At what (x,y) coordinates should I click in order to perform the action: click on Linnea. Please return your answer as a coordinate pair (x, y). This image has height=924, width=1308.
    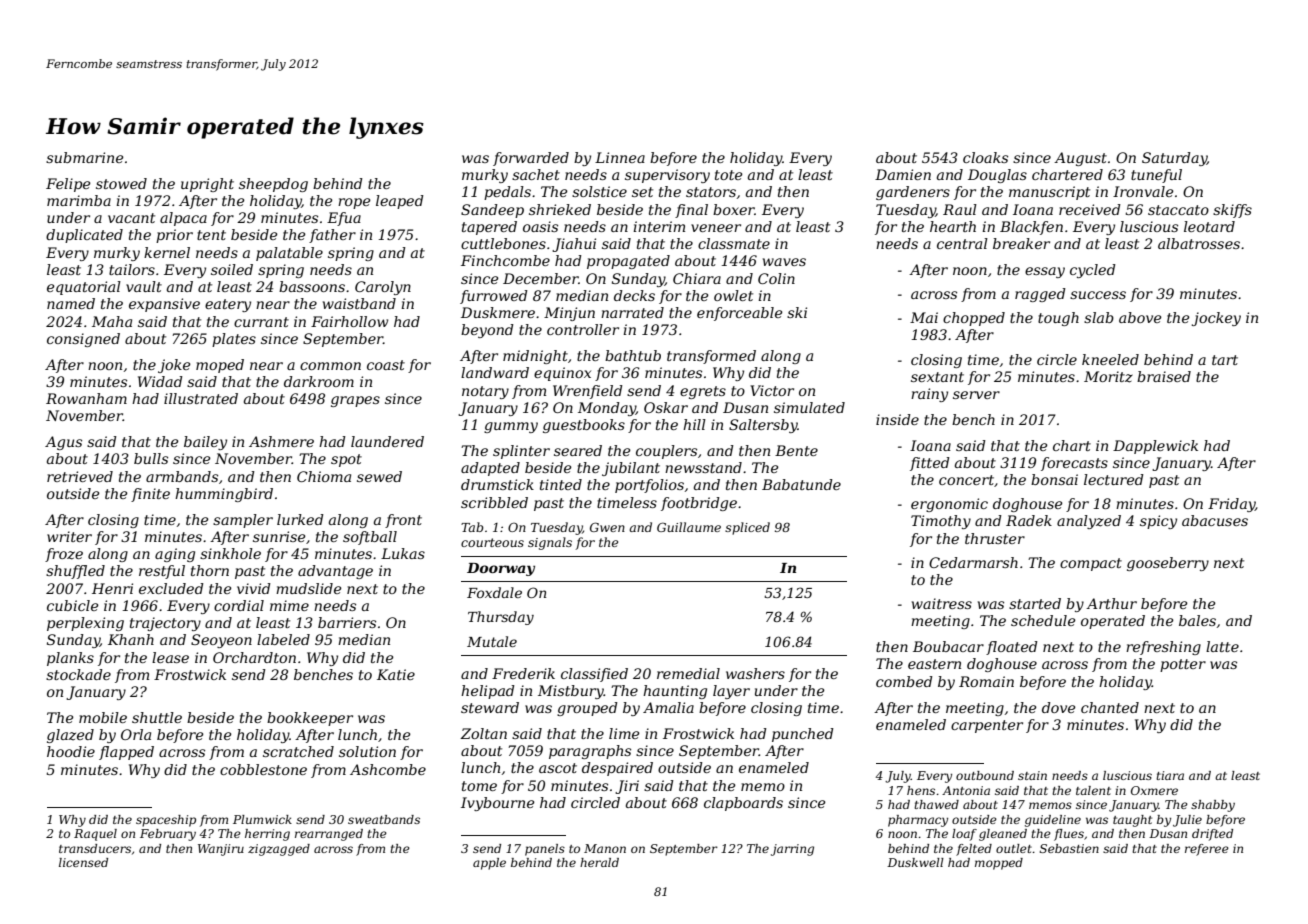
    Looking at the image, I should click on (620, 157).
